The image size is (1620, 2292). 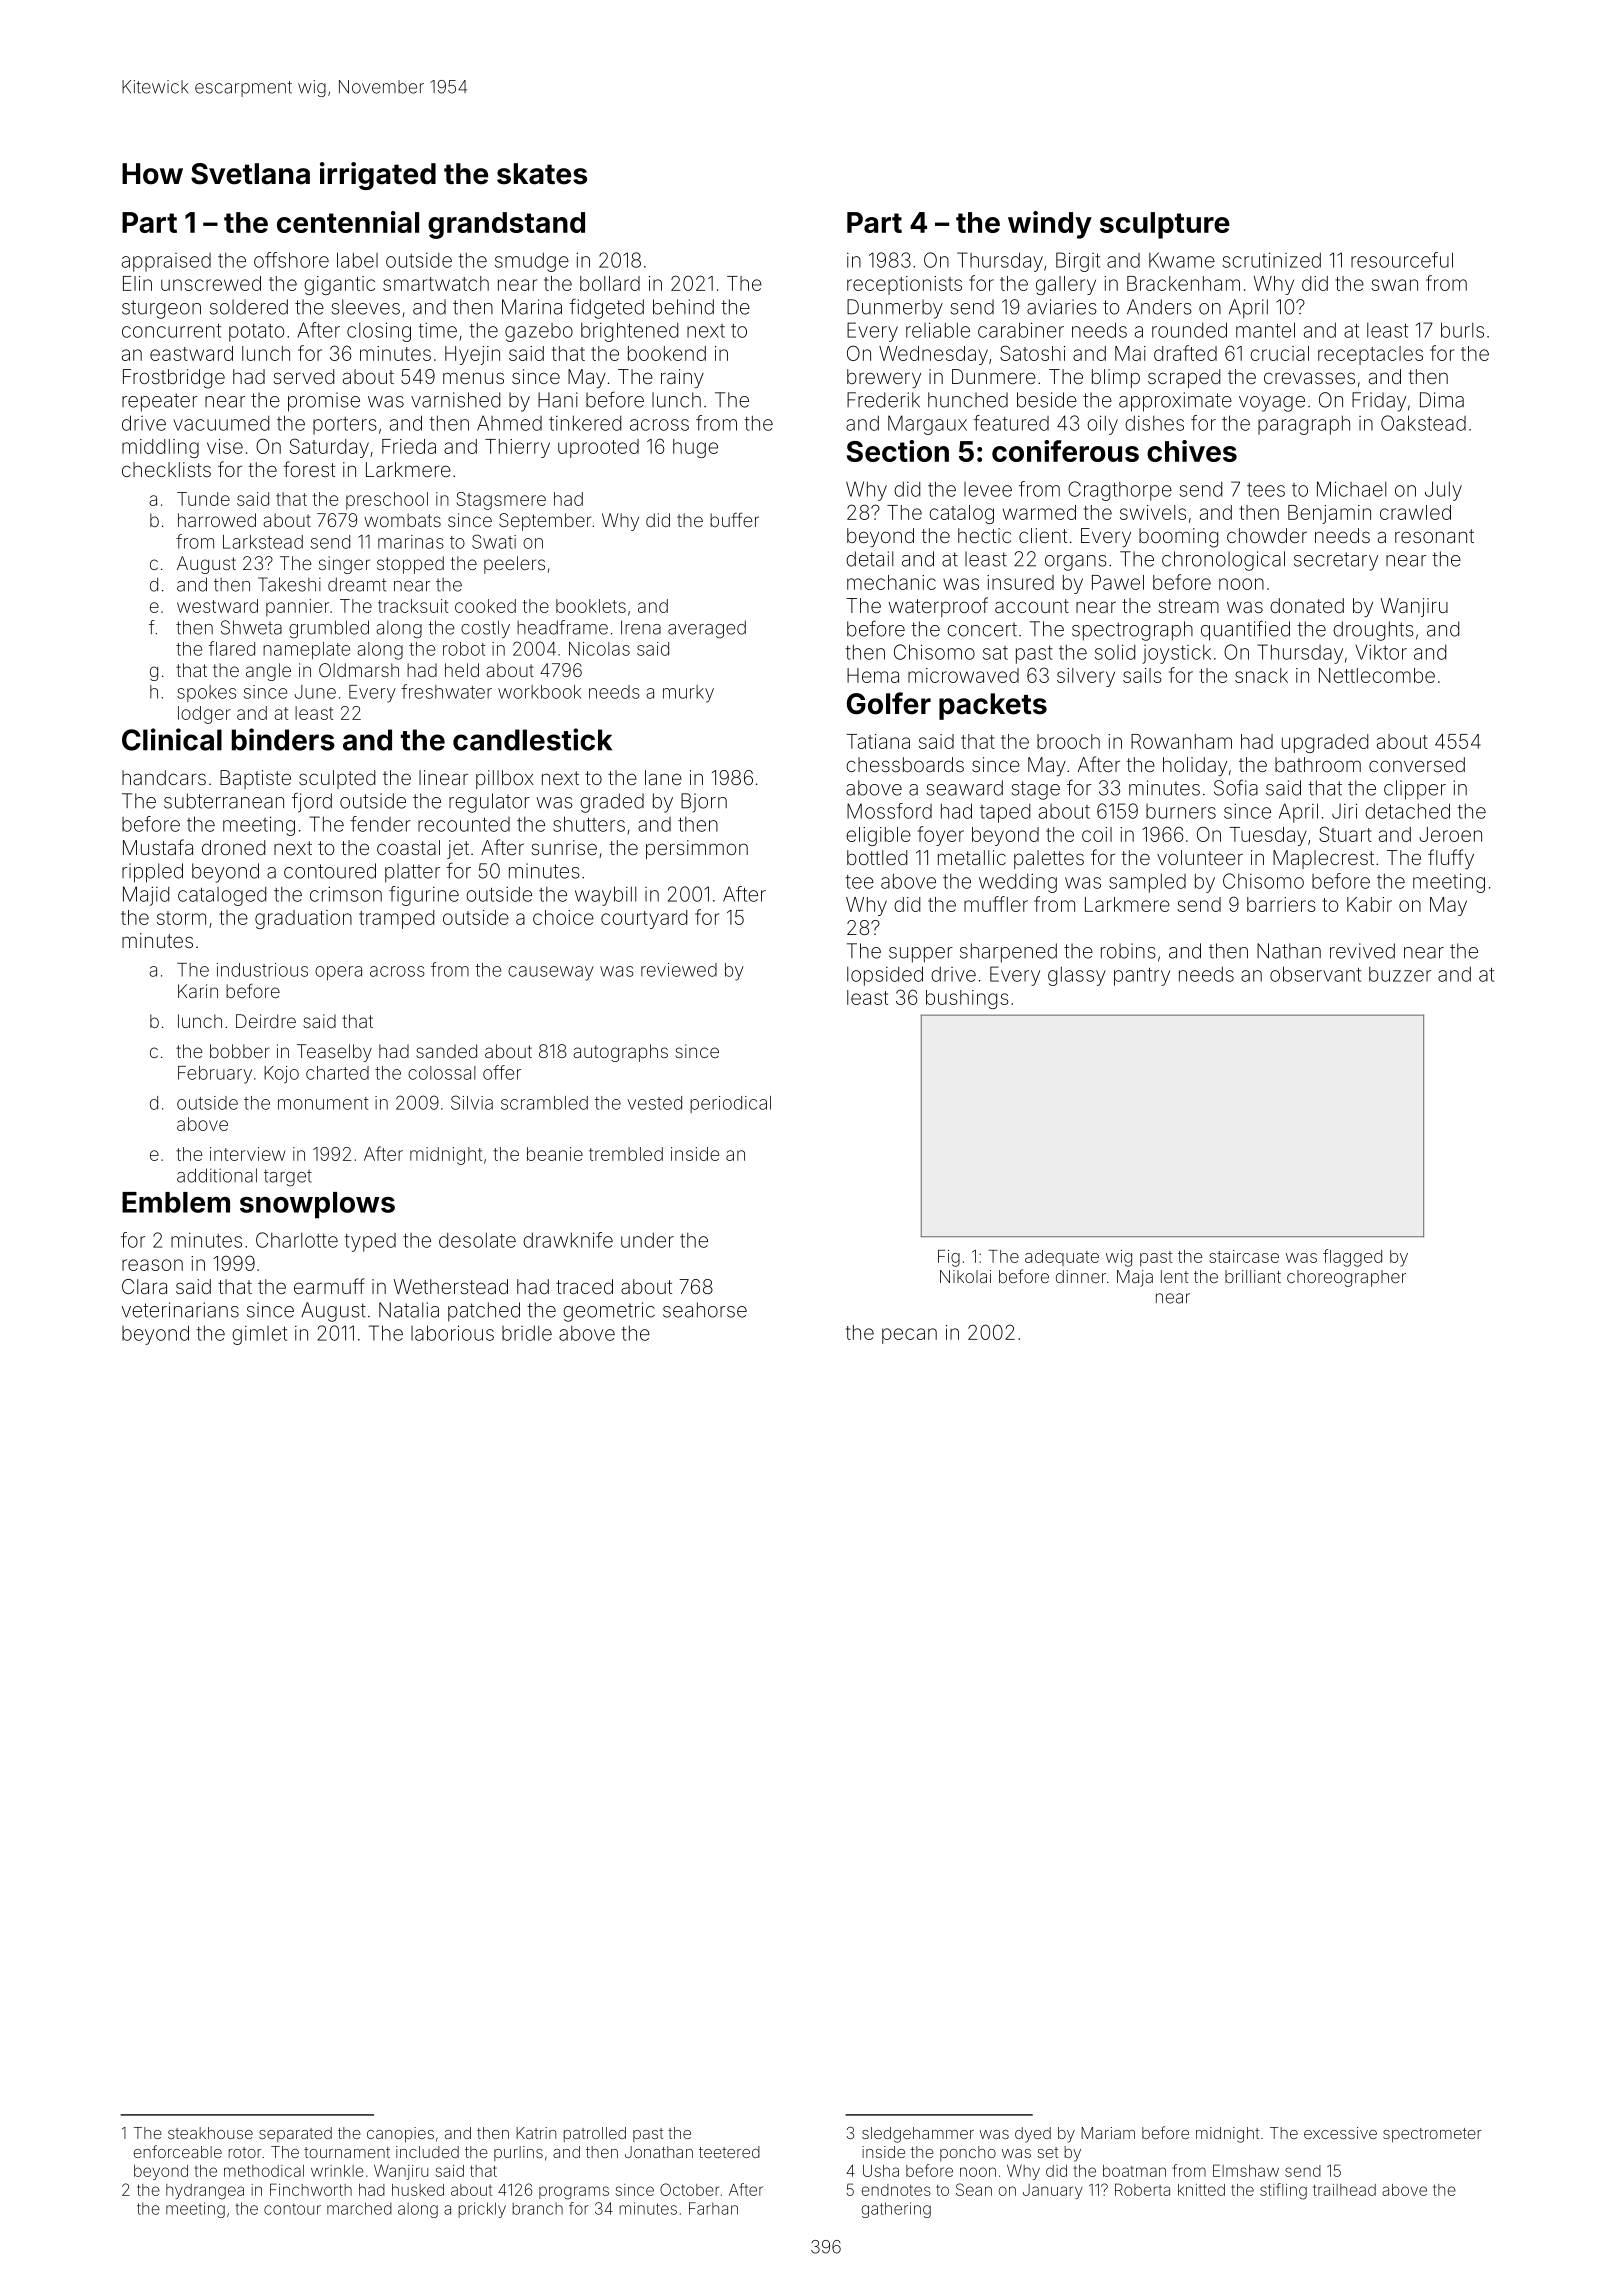 I want to click on bottled, so click(x=877, y=857).
